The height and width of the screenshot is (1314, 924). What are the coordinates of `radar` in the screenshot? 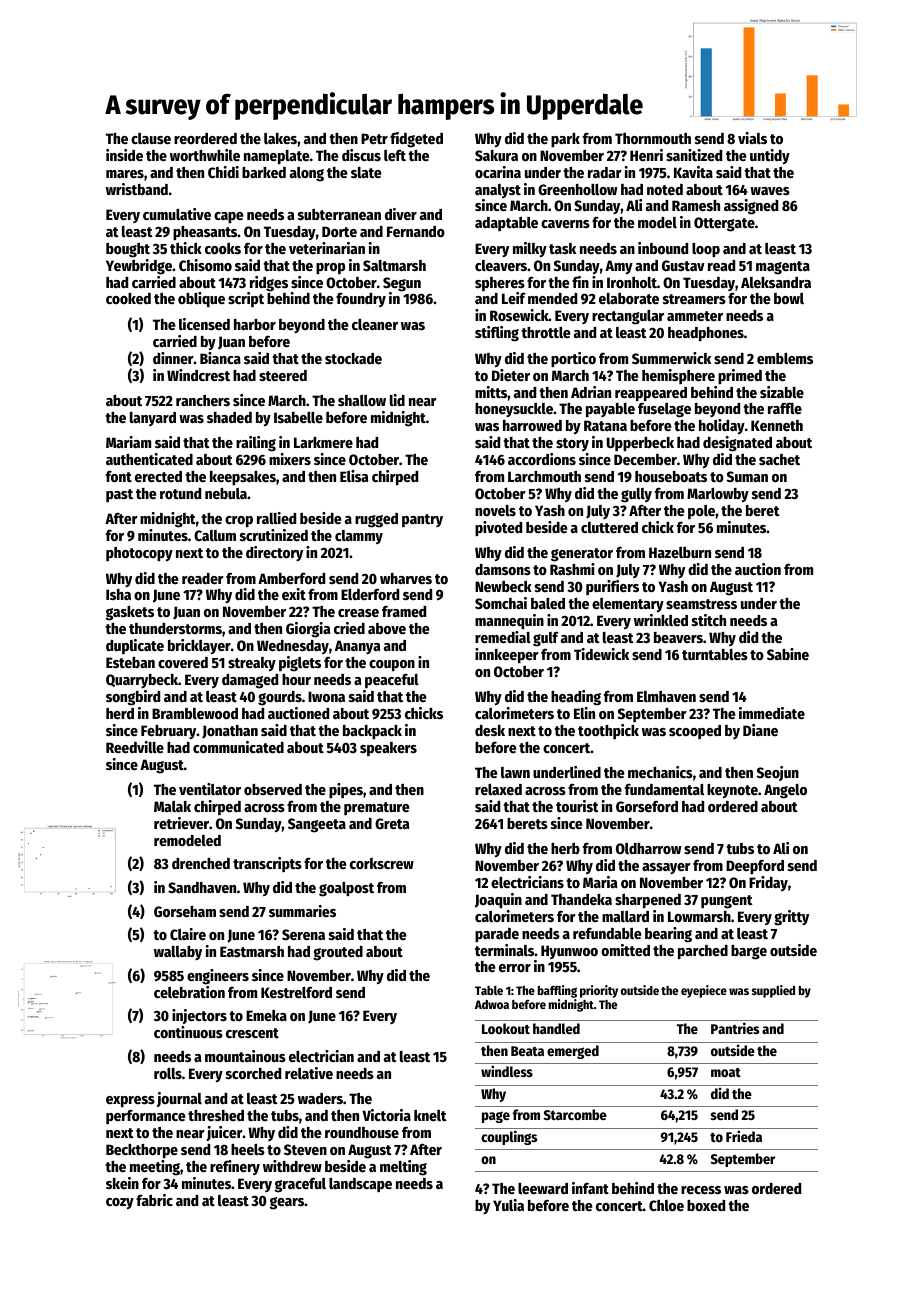 It's located at (605, 172).
